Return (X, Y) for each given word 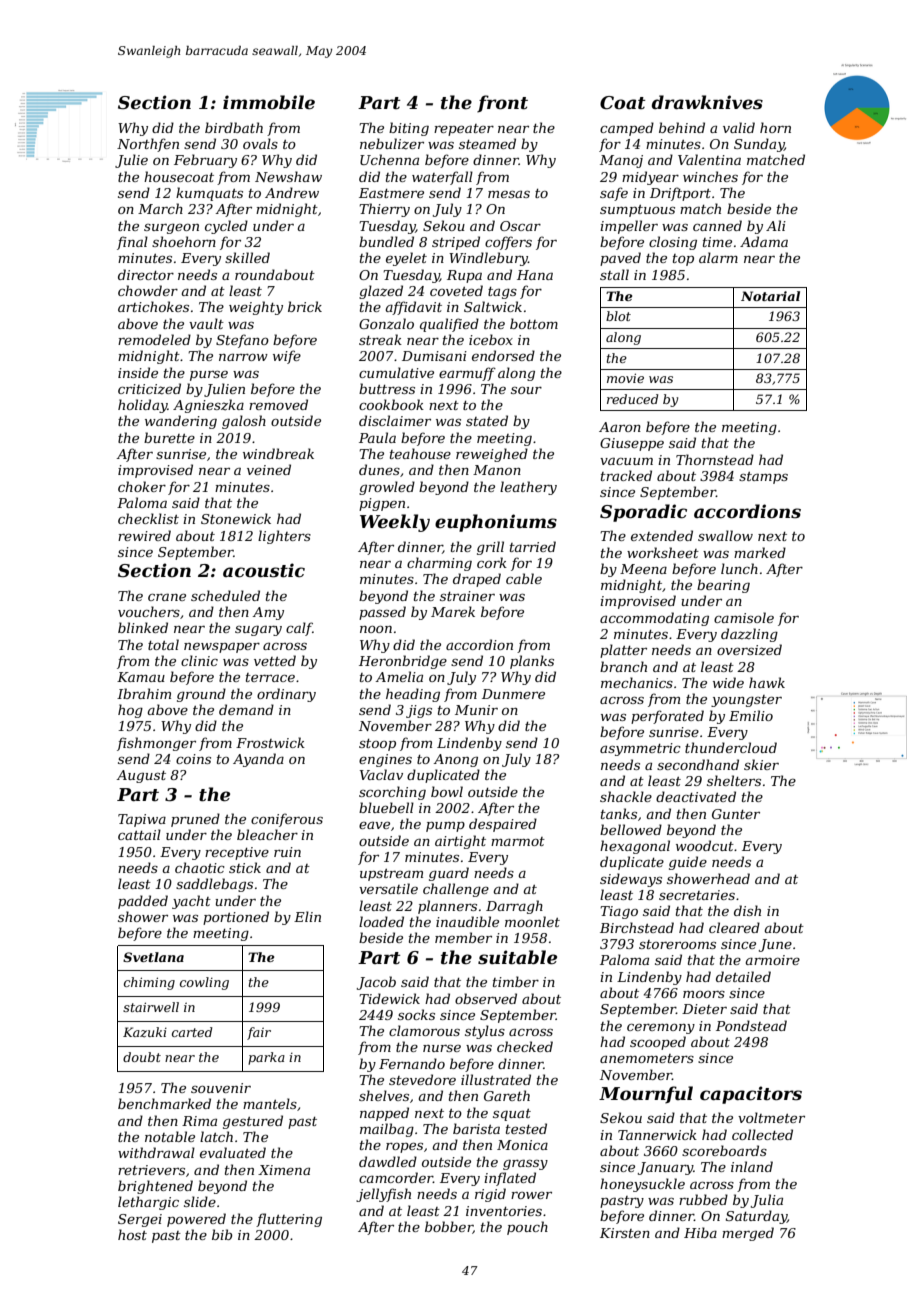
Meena (643, 569)
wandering (181, 422)
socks (416, 1014)
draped (477, 580)
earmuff (467, 374)
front (502, 104)
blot (618, 316)
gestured (253, 1122)
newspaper (222, 647)
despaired (503, 825)
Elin (307, 916)
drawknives (707, 102)
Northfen (148, 145)
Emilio (751, 715)
